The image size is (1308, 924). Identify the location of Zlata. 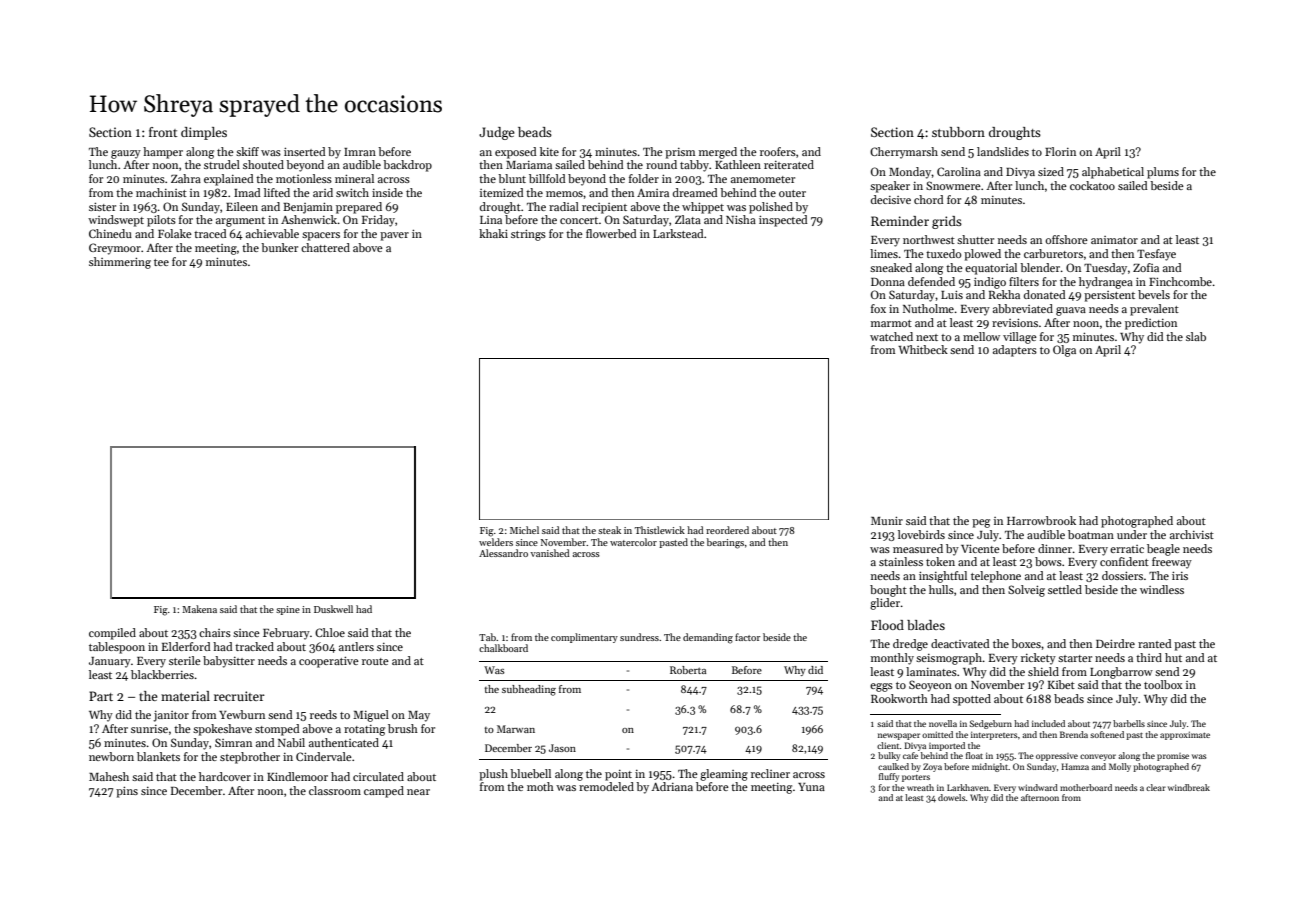
(688, 219).
